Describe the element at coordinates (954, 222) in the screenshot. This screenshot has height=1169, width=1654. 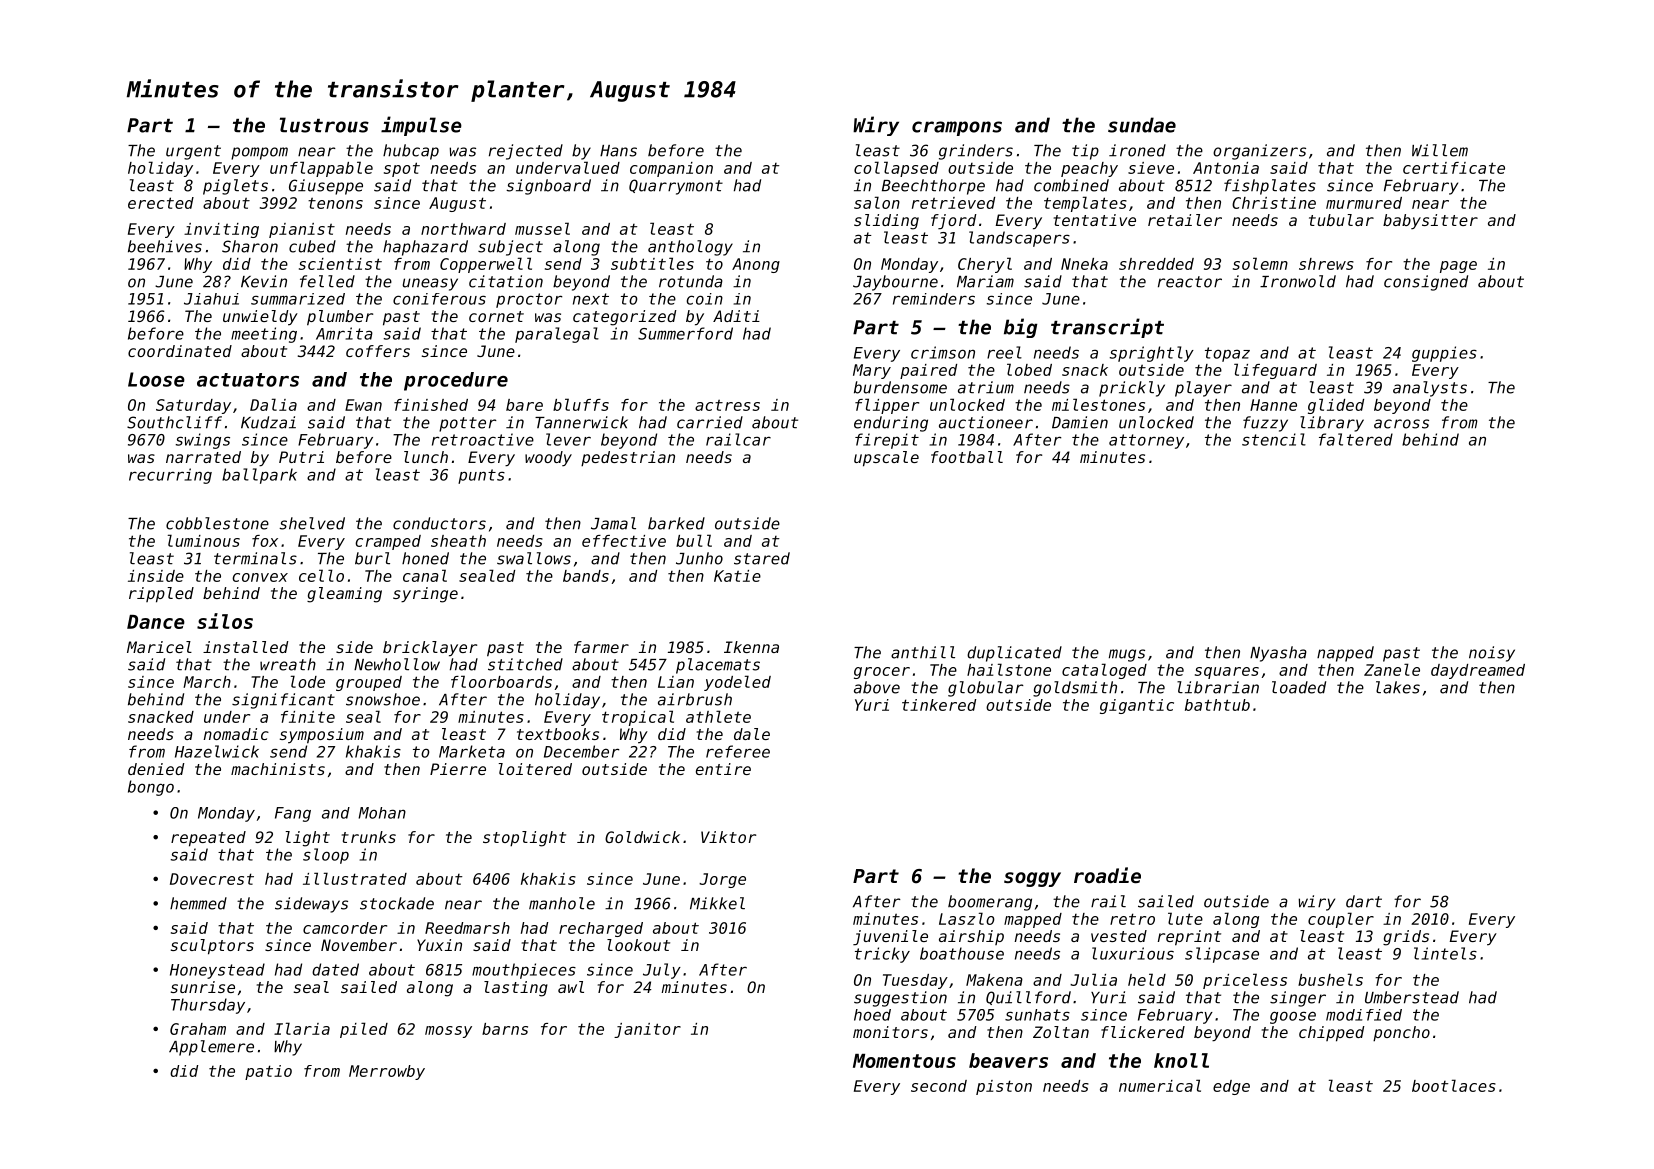
I see `fjord` at that location.
